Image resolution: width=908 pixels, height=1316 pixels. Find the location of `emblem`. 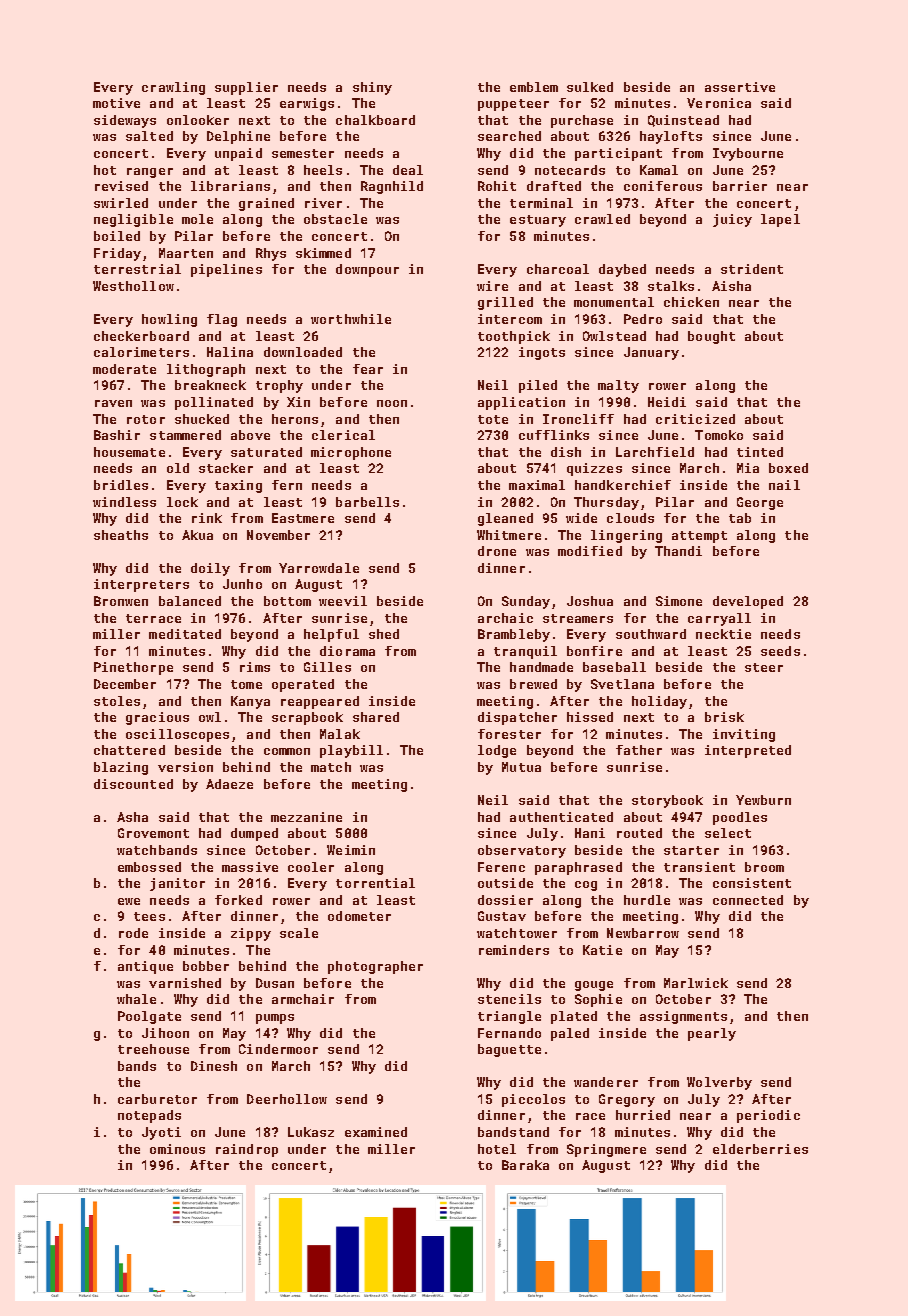

emblem is located at coordinates (534, 87).
